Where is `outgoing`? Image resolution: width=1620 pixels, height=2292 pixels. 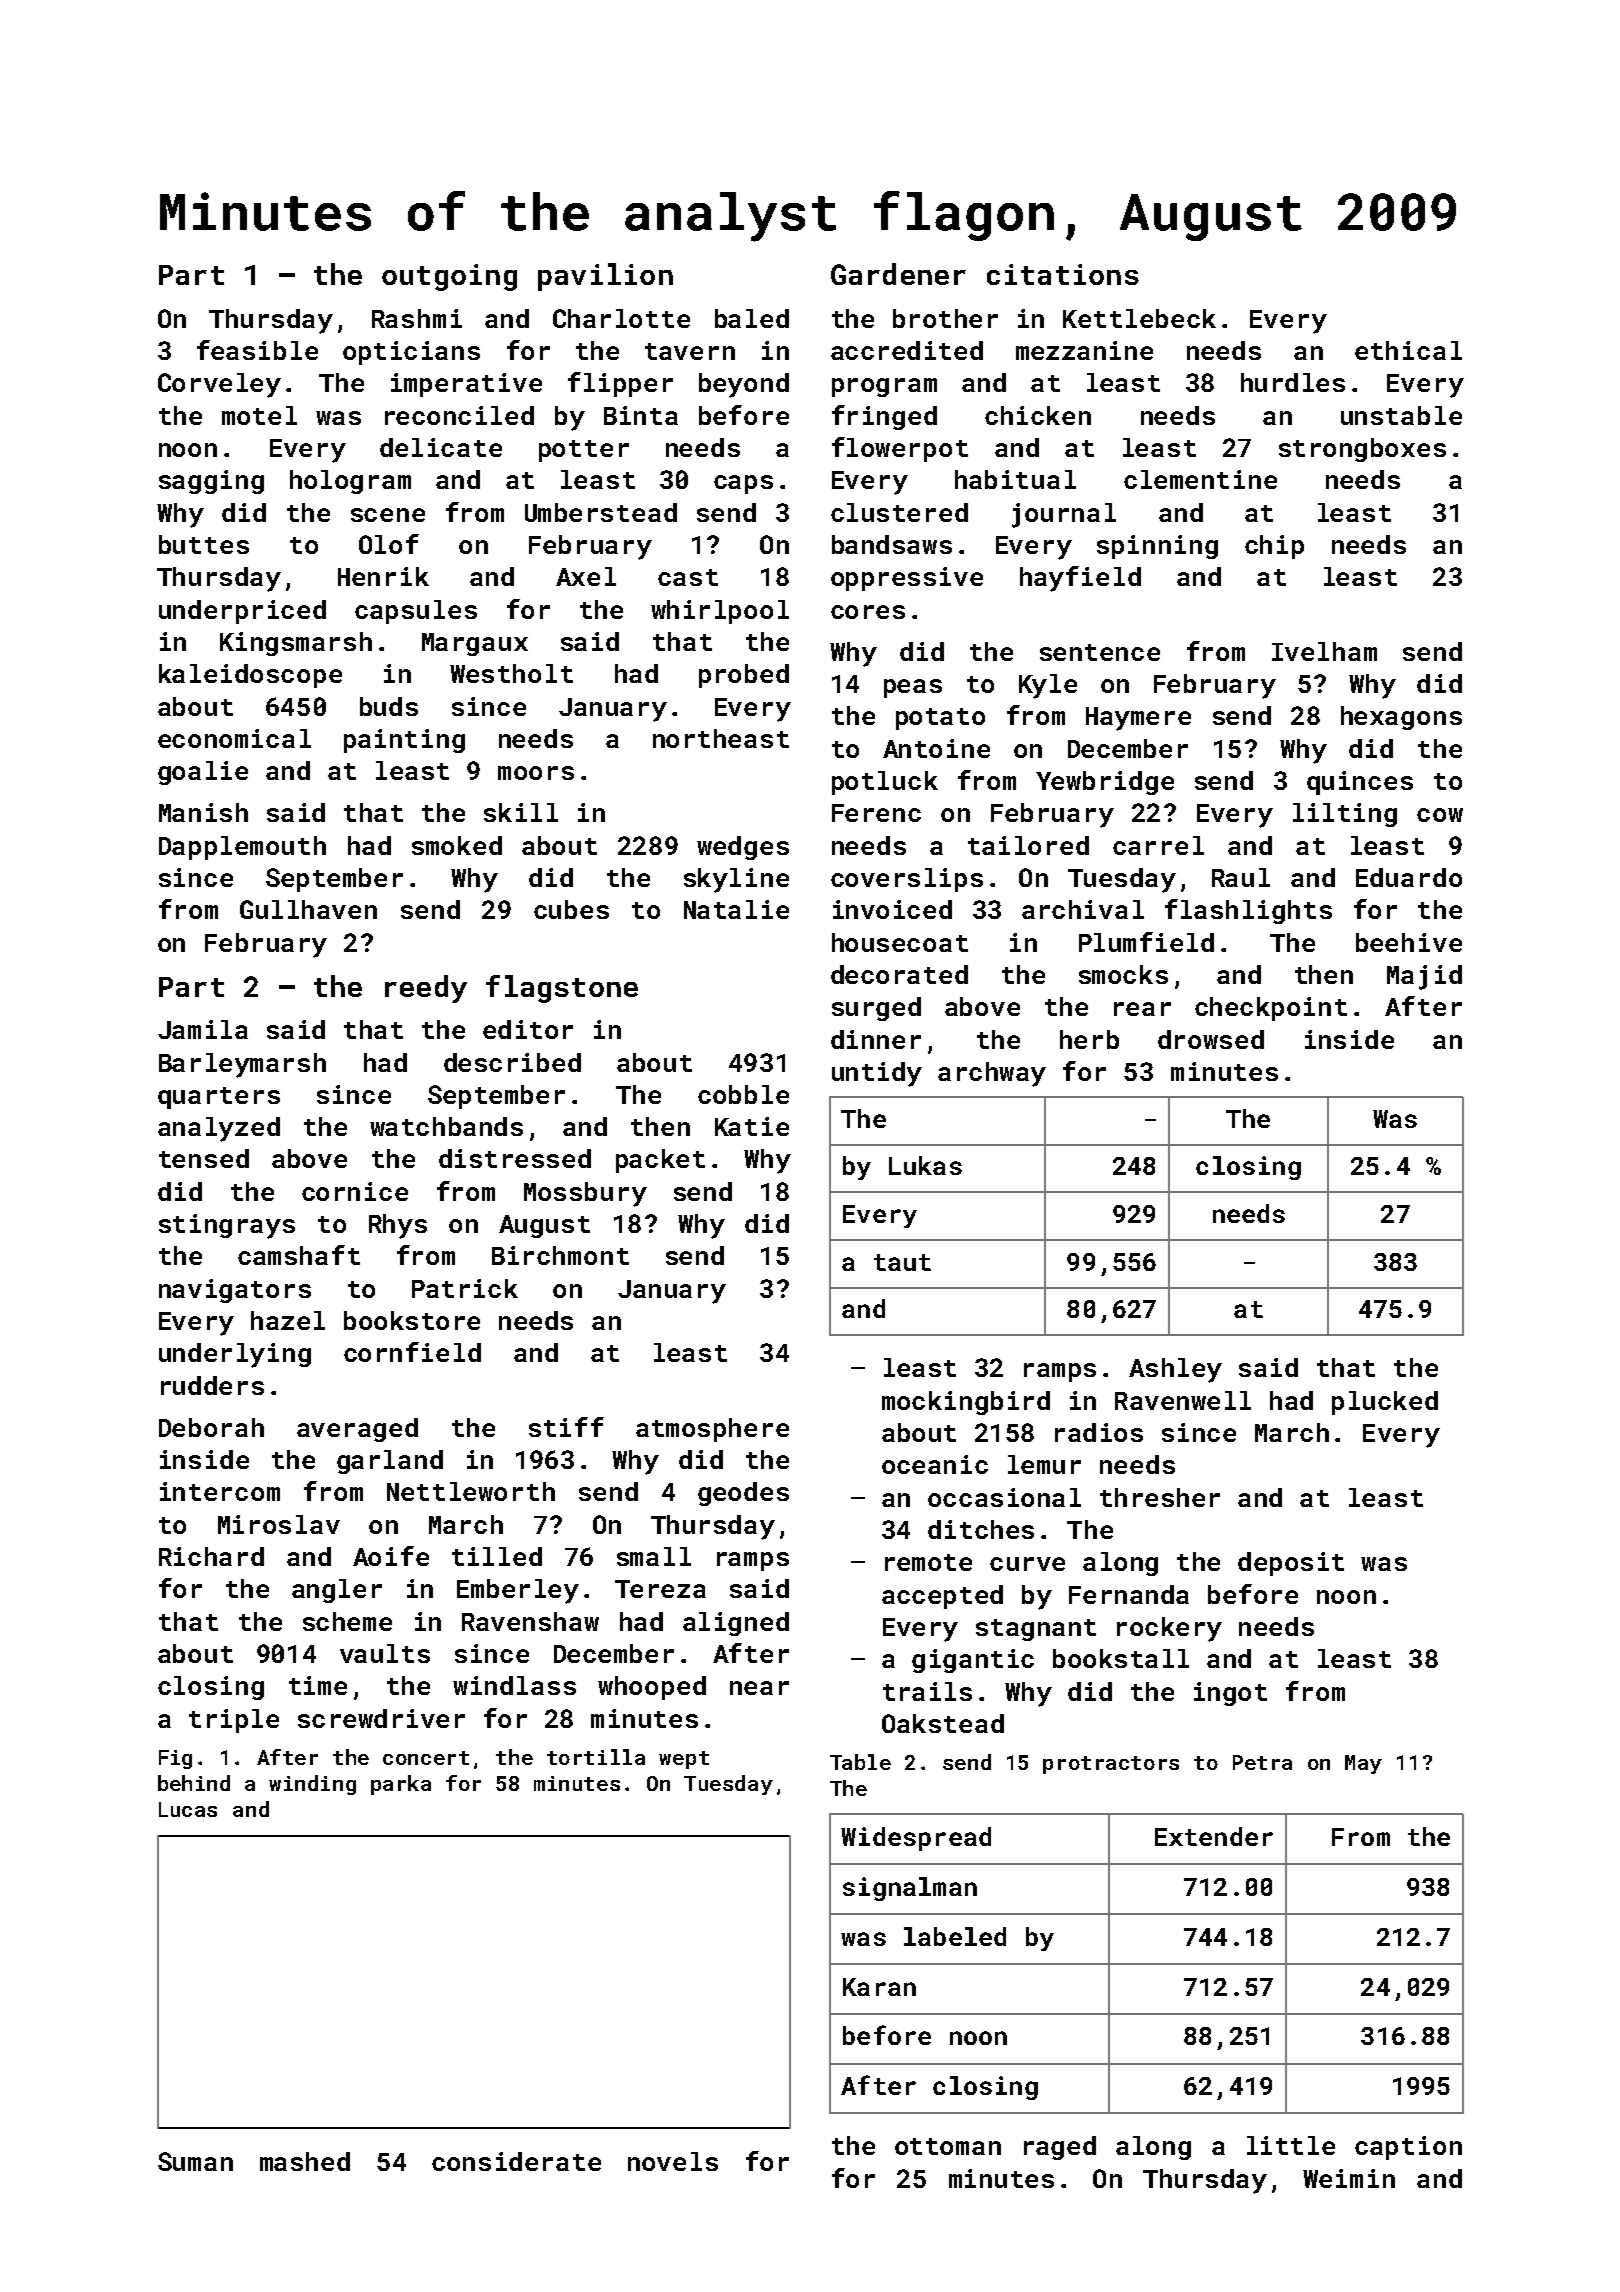 outgoing is located at coordinates (449, 277).
